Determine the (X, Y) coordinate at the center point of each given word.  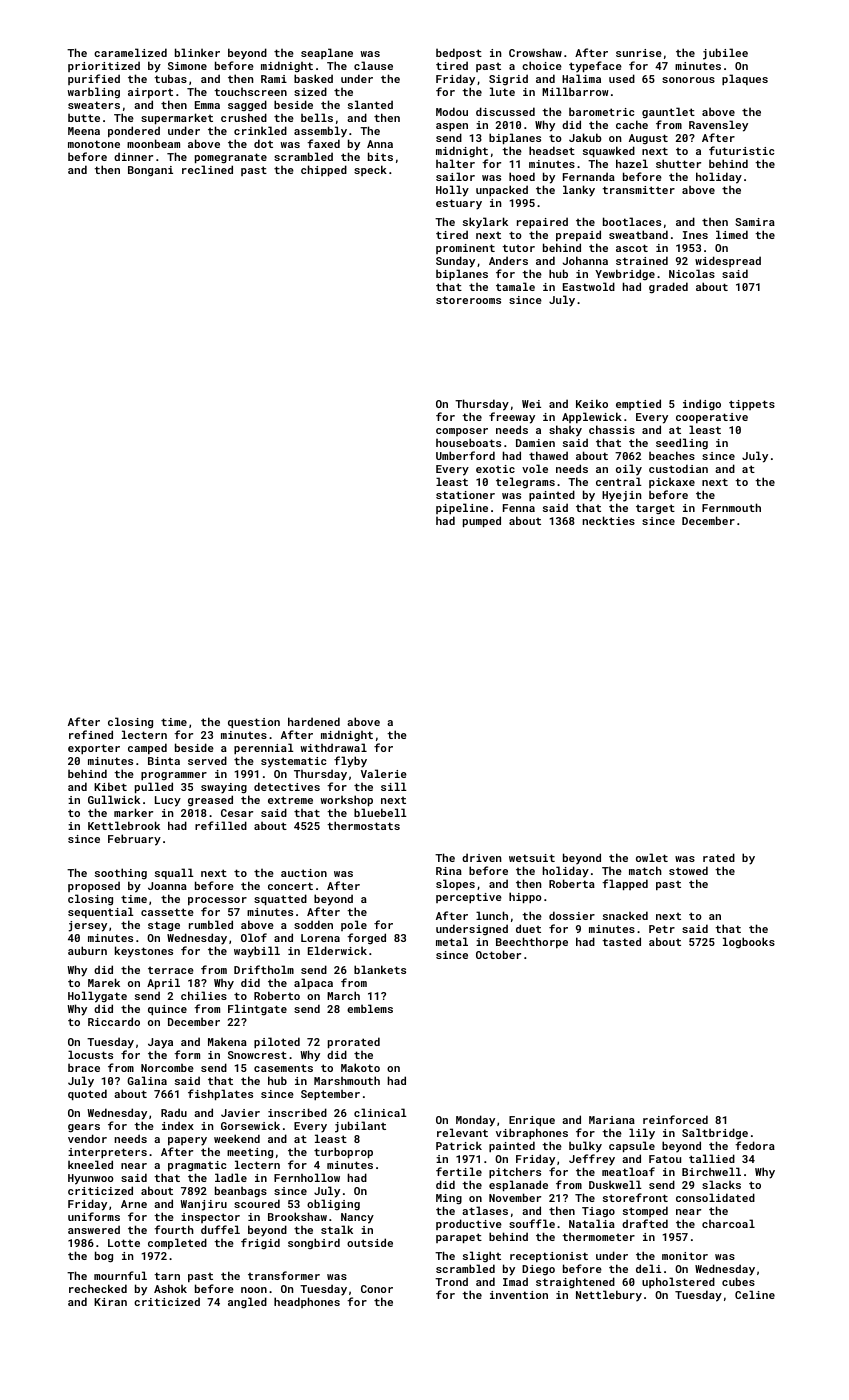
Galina (147, 1080)
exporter (94, 749)
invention (519, 1295)
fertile (459, 1171)
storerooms (468, 300)
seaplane (327, 53)
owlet (652, 857)
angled (247, 1303)
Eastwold (589, 286)
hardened (314, 721)
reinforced (675, 1119)
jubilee (725, 54)
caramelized (130, 52)
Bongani (150, 171)
